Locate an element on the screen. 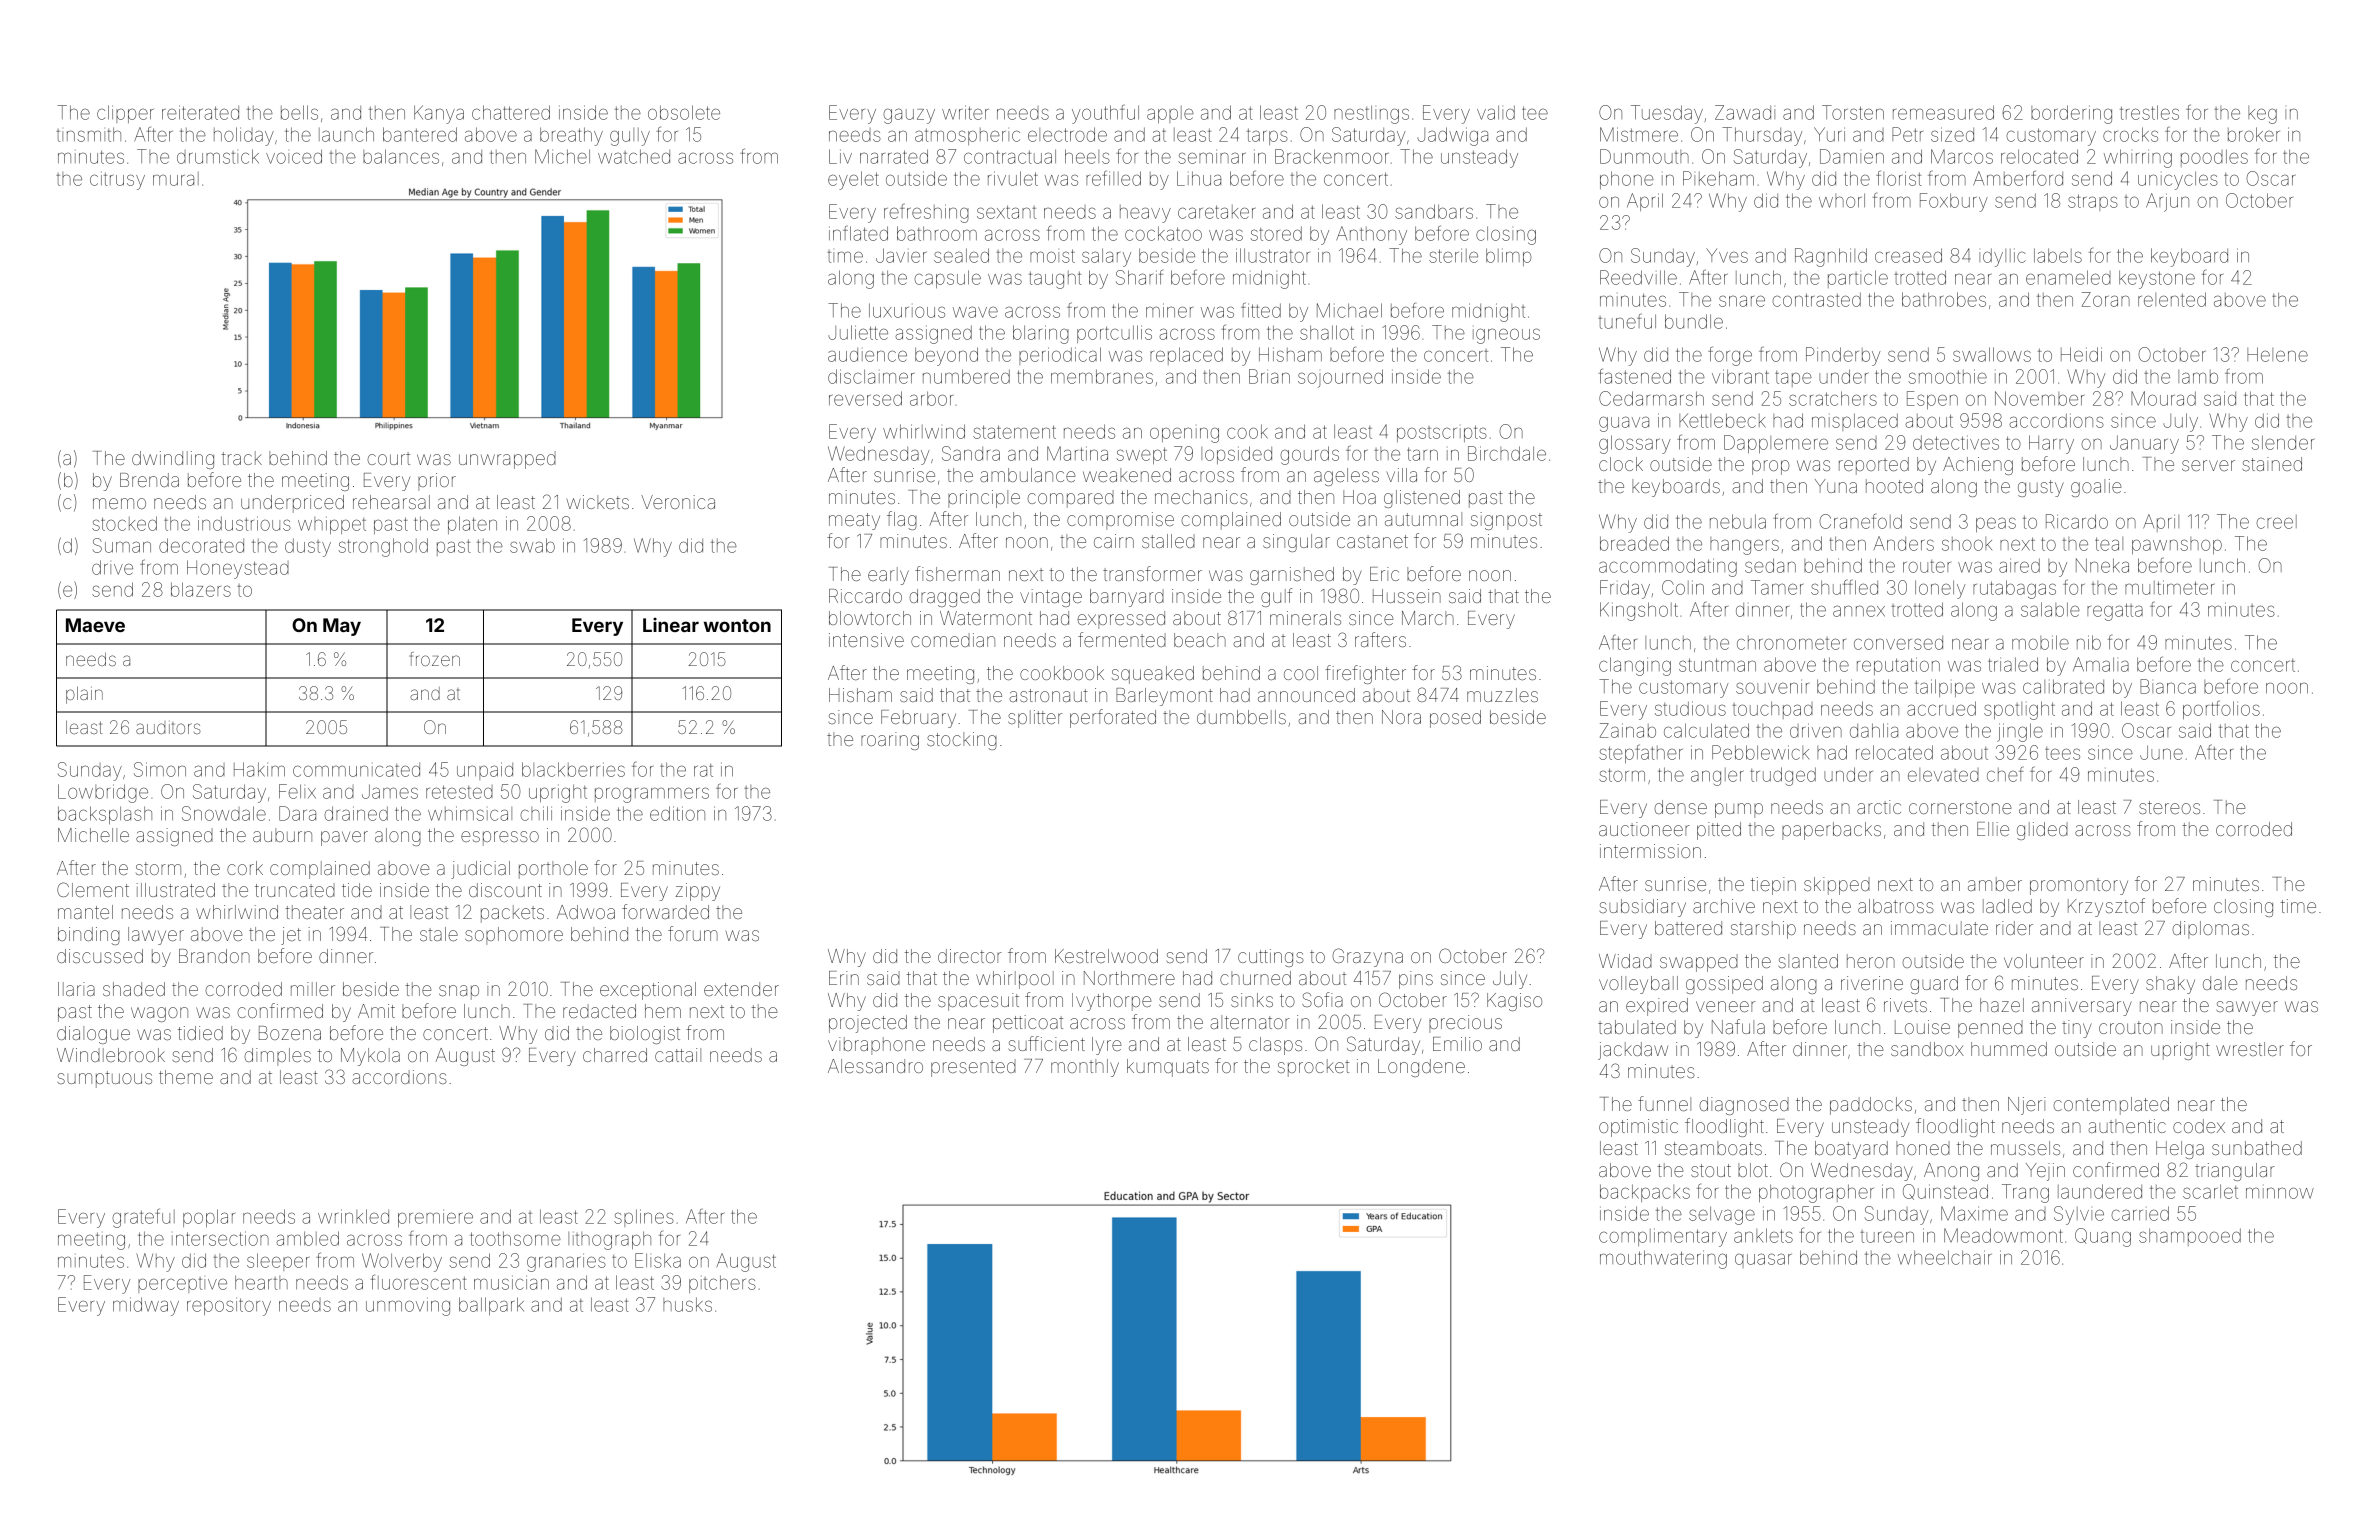 The image size is (2380, 1540). signpost is located at coordinates (1506, 521).
